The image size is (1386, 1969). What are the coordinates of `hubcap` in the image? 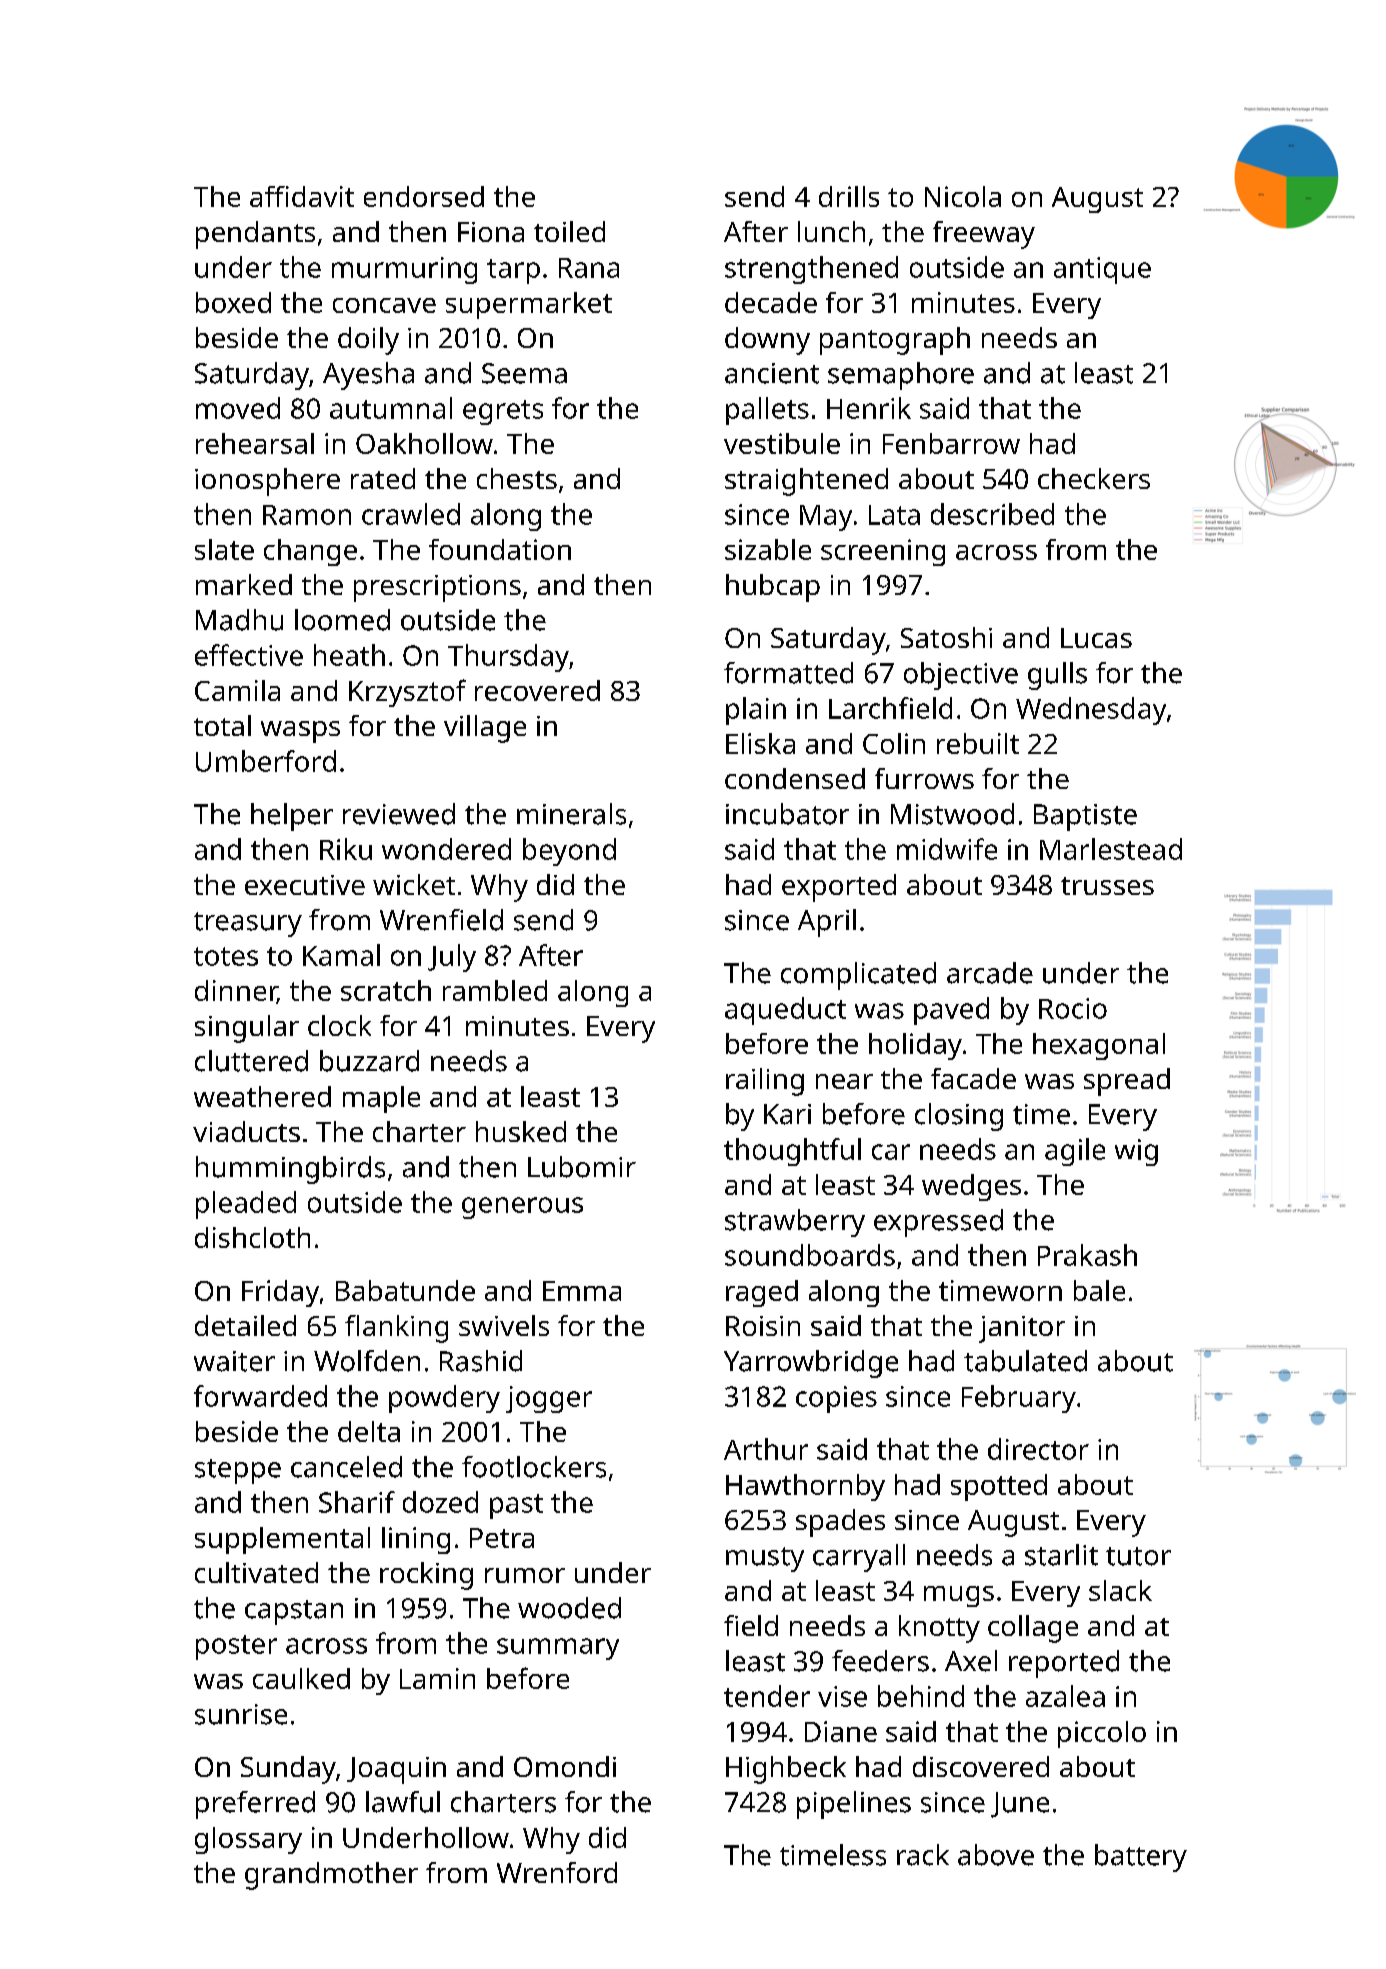 It's located at (773, 588).
